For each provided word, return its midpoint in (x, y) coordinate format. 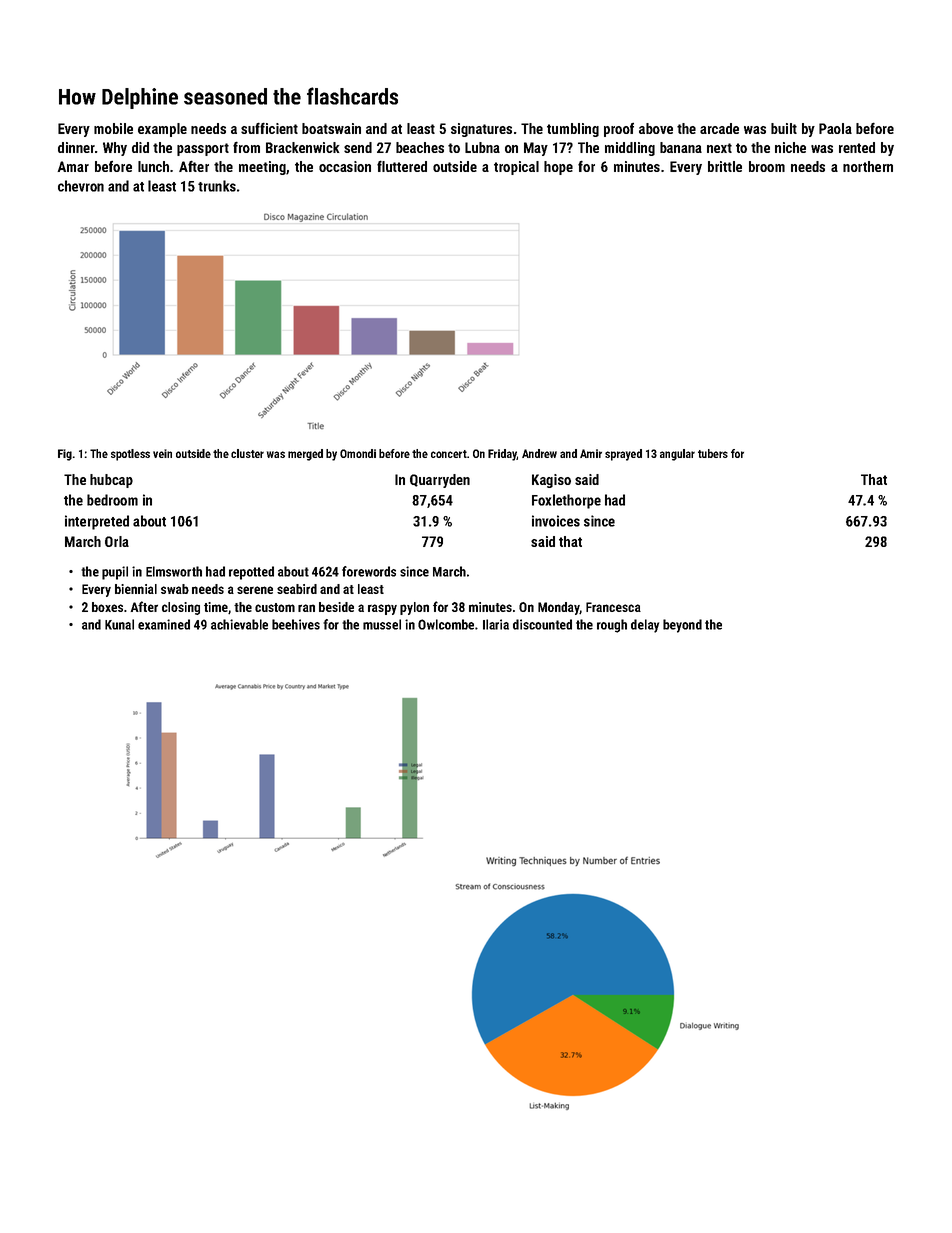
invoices (556, 521)
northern (868, 166)
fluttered (402, 166)
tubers (713, 453)
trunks (217, 186)
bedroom (112, 500)
